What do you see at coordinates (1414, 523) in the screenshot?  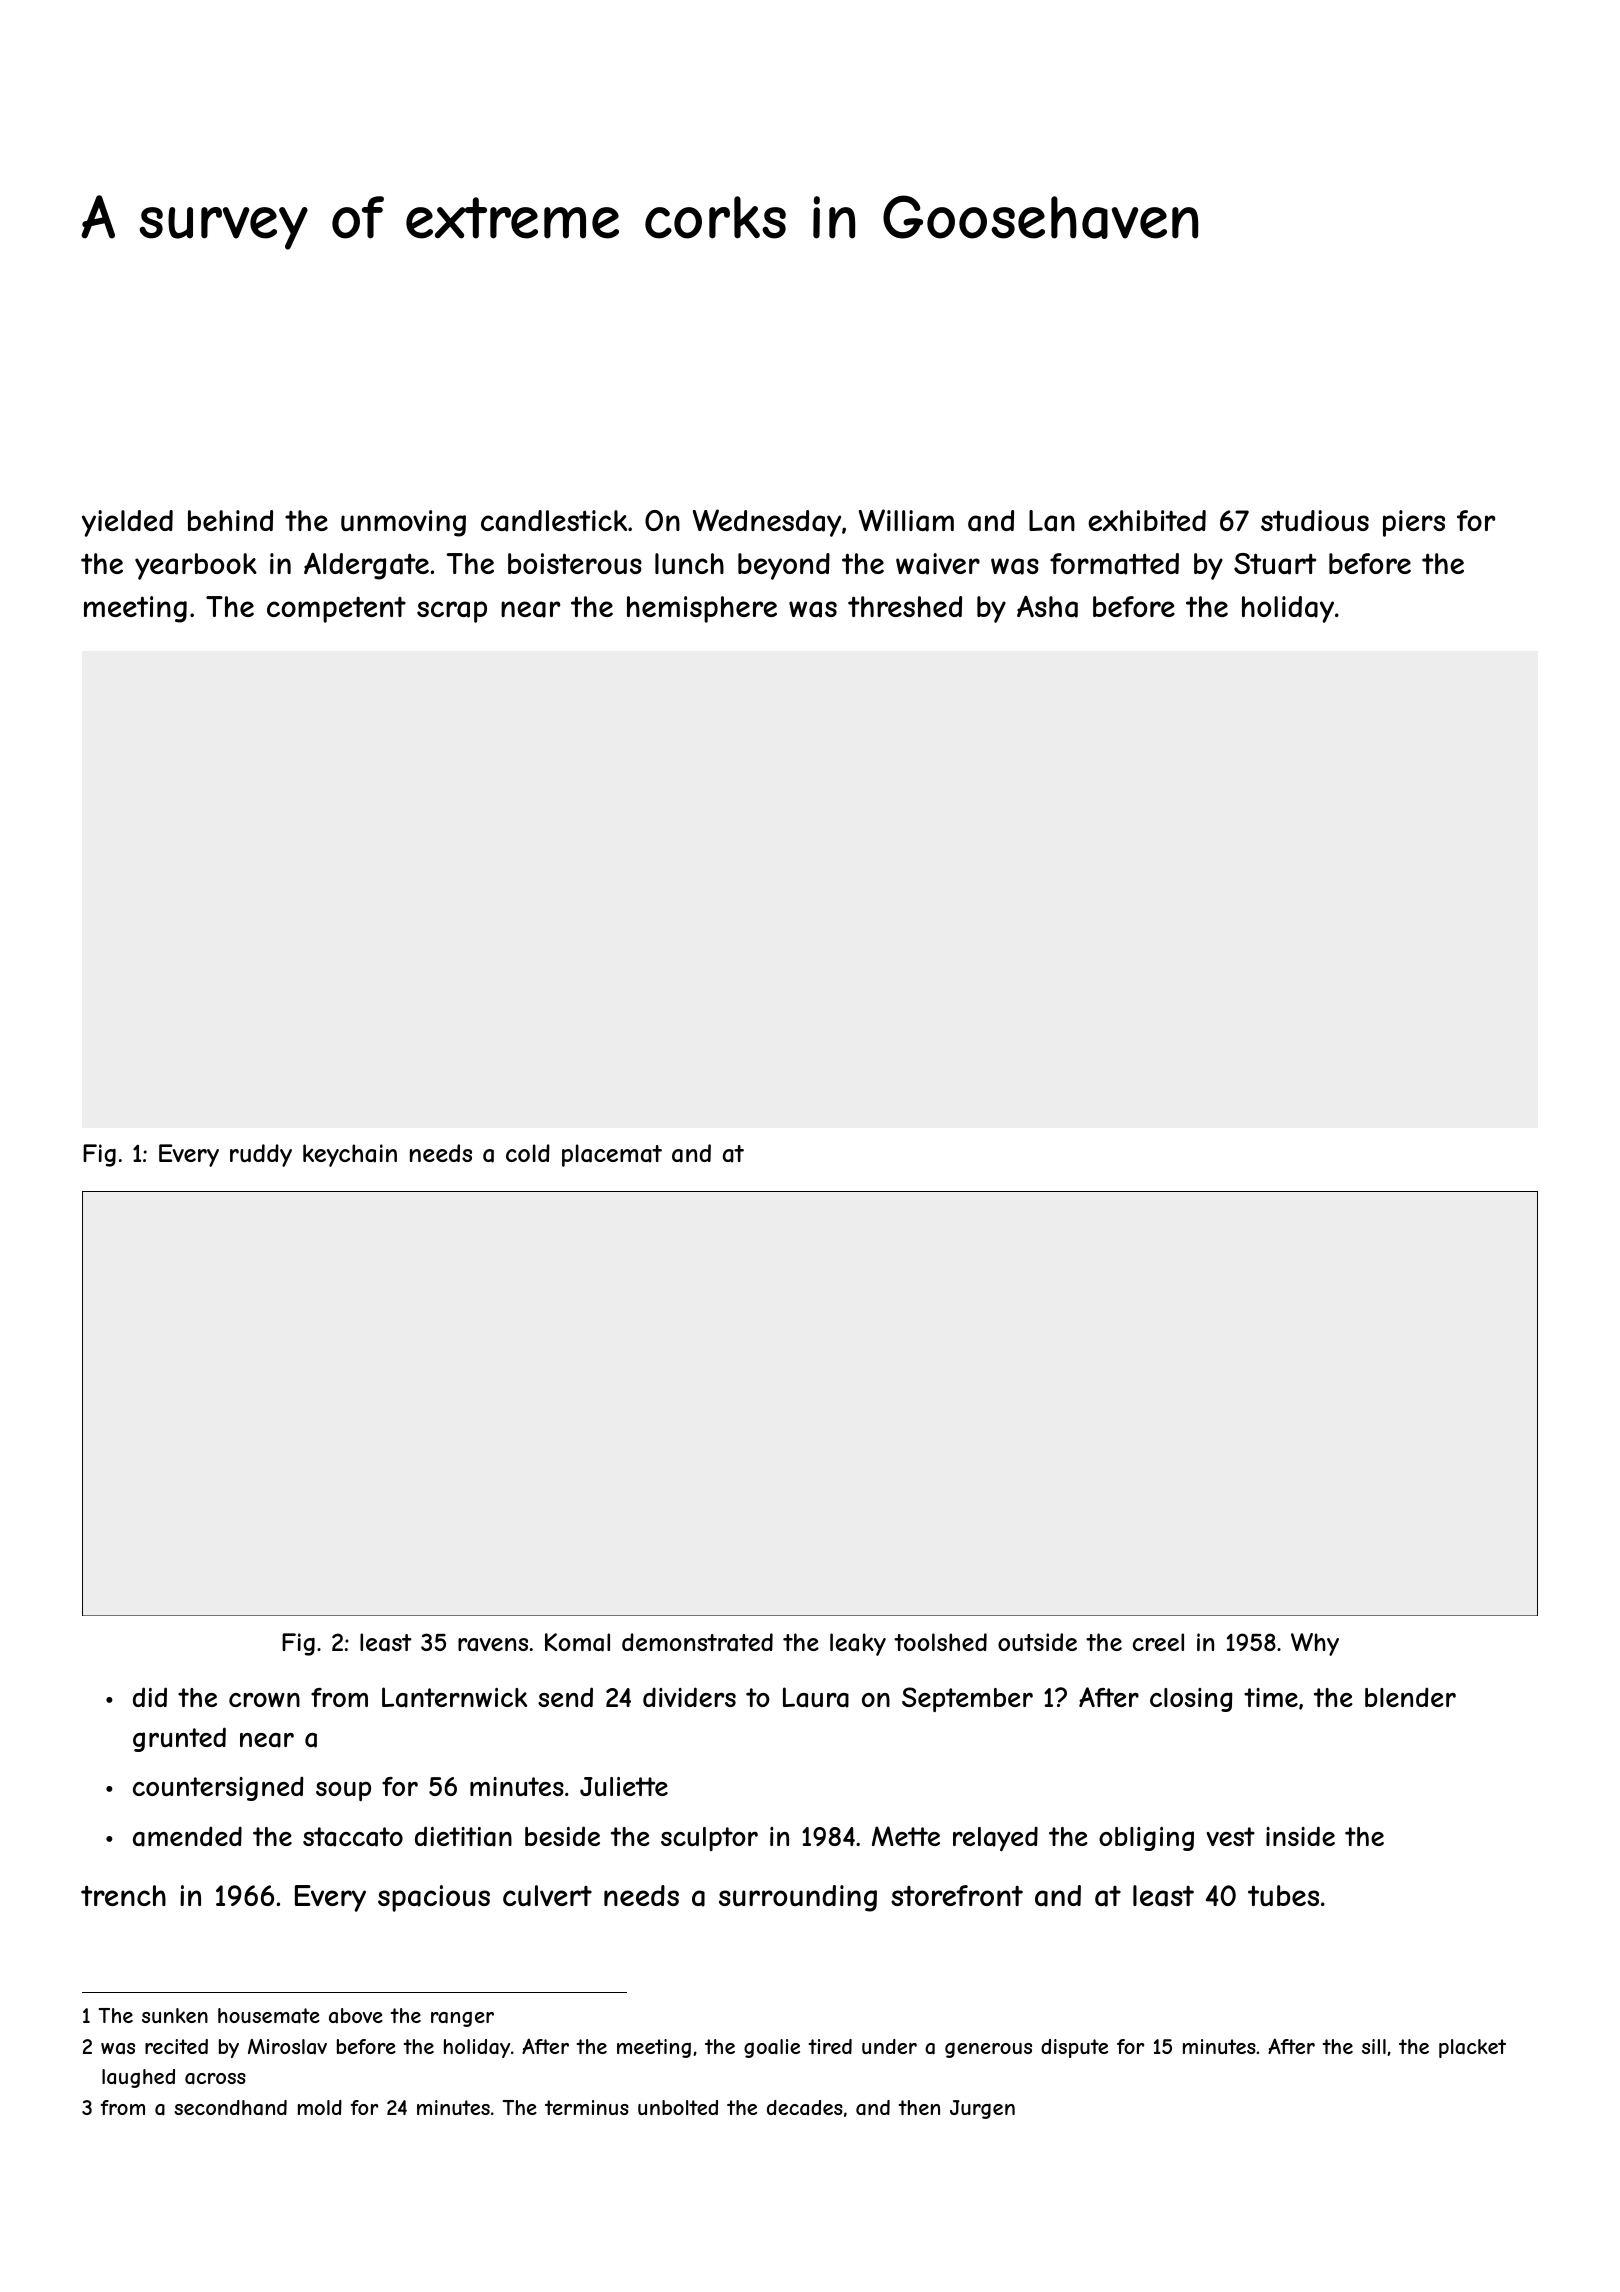 I see `piers` at bounding box center [1414, 523].
